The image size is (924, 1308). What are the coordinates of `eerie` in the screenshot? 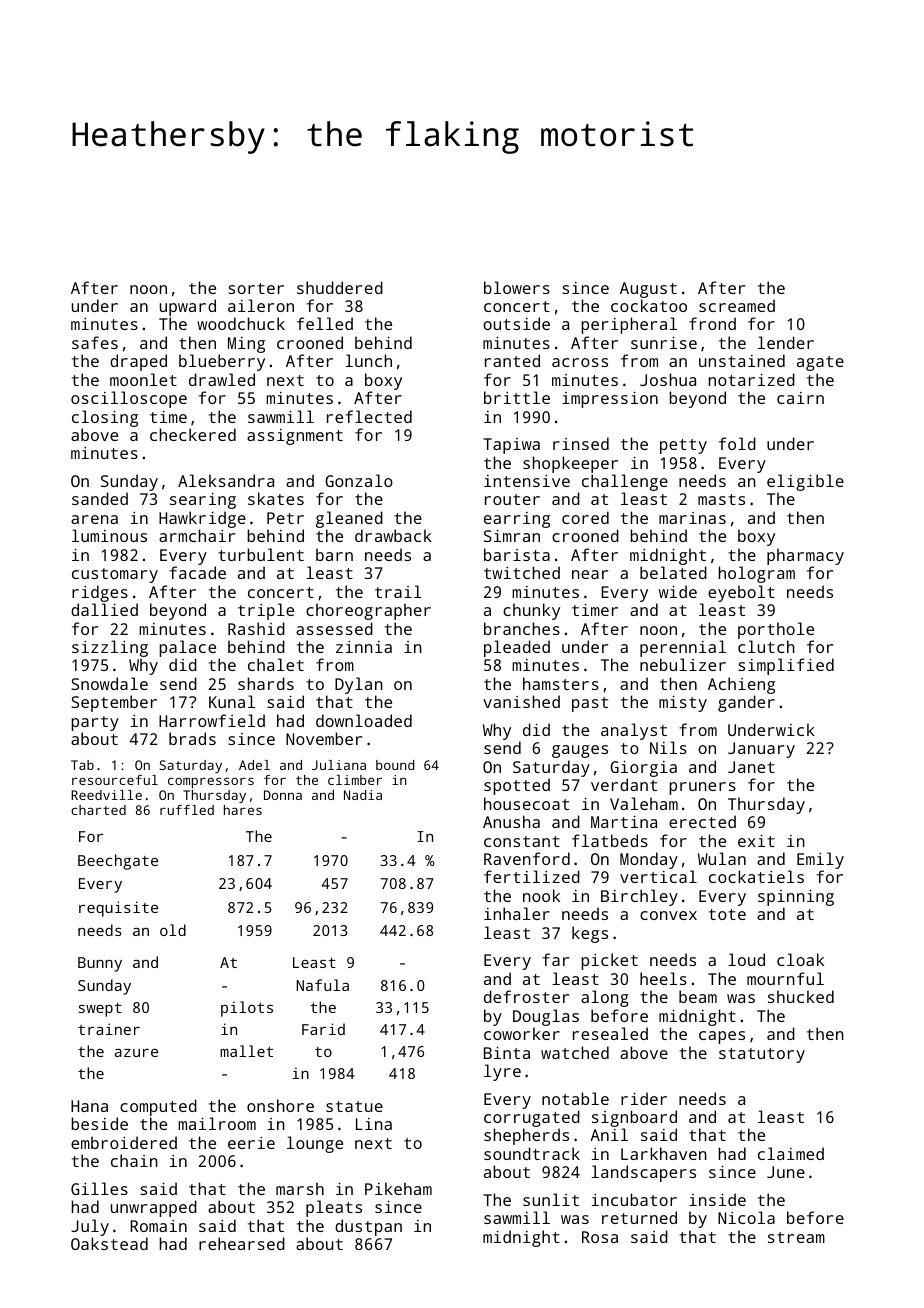 It's located at (251, 1143).
